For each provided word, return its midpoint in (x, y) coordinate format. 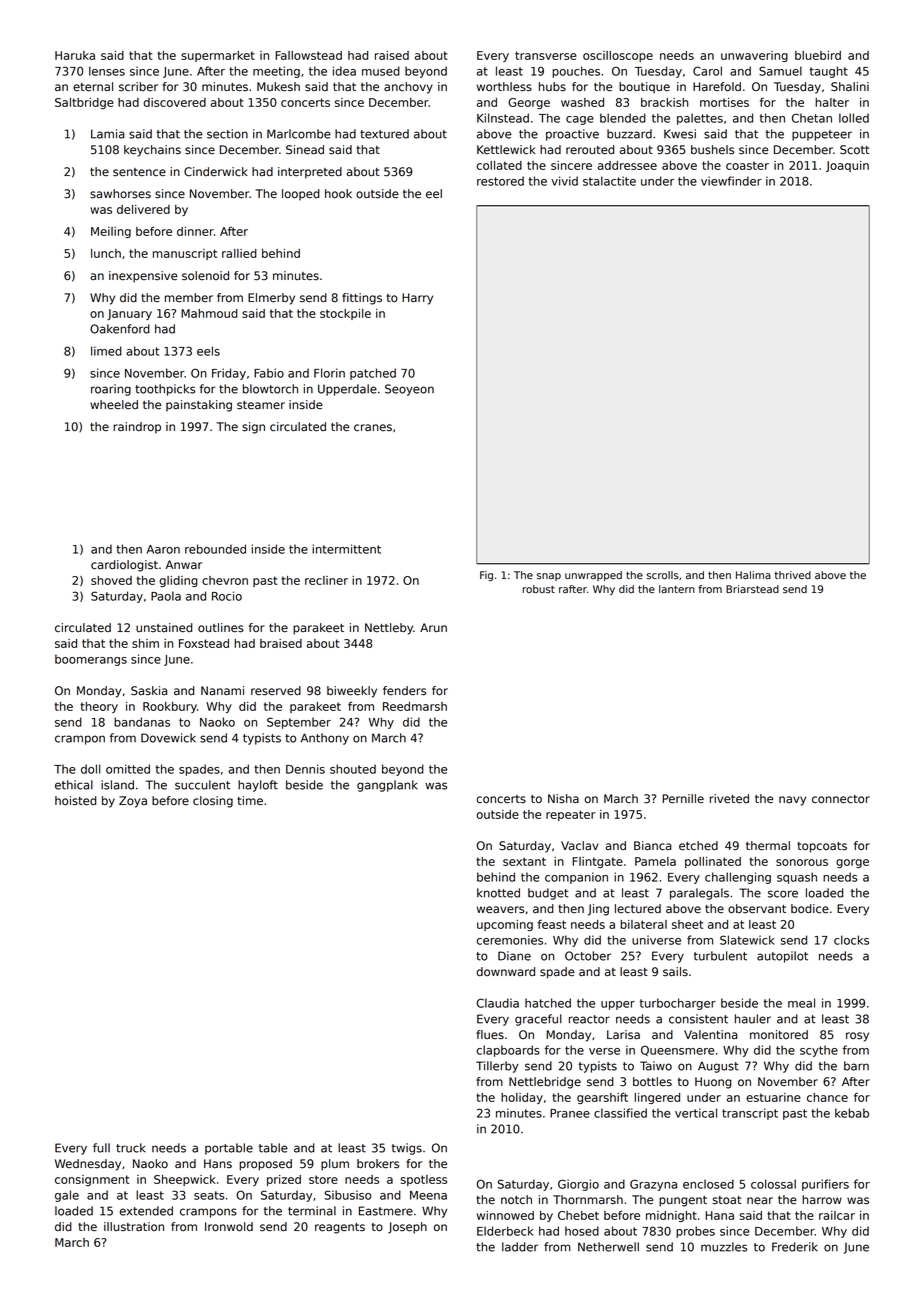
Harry (417, 299)
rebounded (215, 549)
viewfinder (731, 181)
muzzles (724, 1247)
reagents (340, 1228)
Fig (486, 576)
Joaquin (847, 166)
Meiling (111, 232)
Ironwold (229, 1227)
